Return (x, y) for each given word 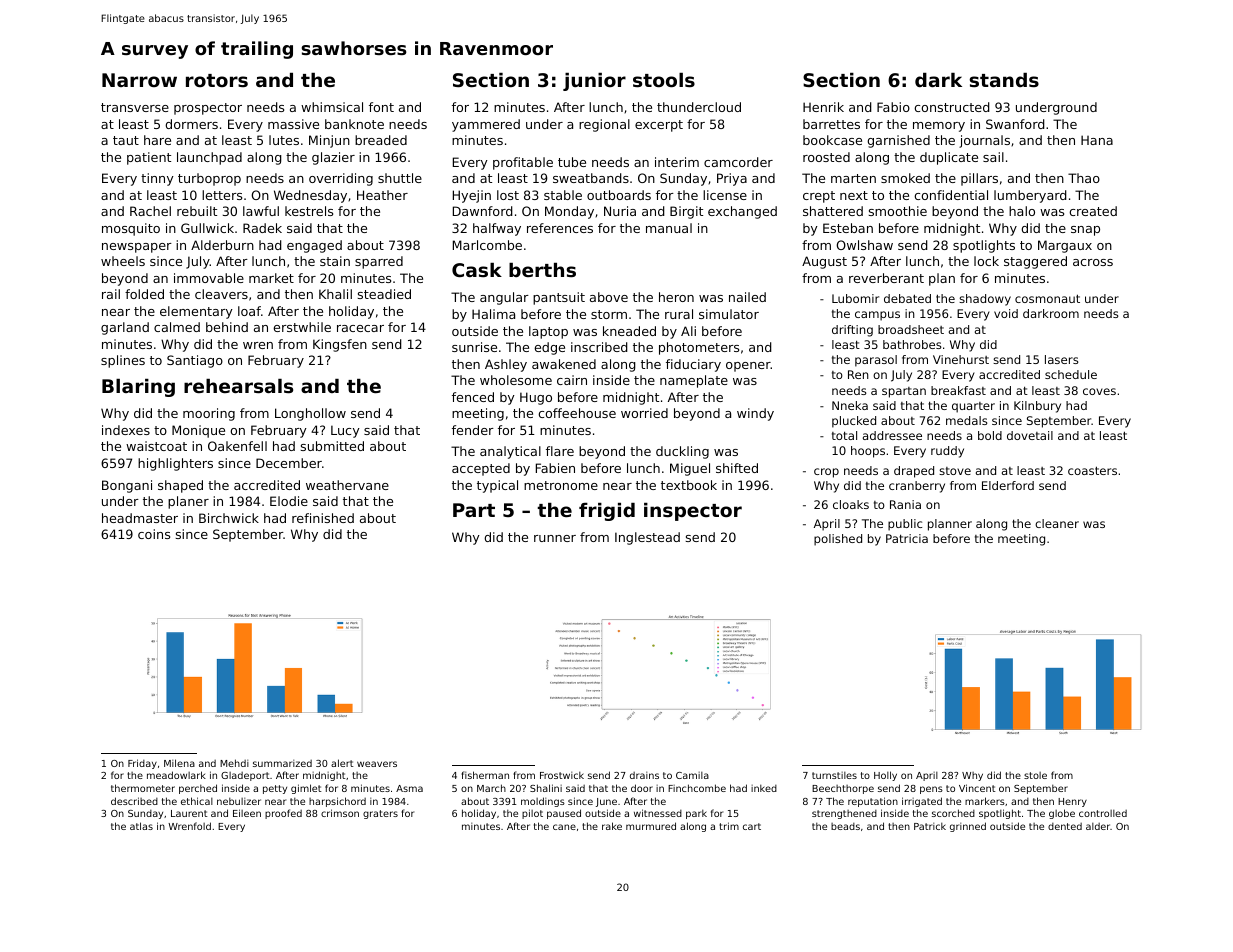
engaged (314, 246)
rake (612, 826)
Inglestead (647, 538)
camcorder (738, 162)
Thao (1084, 178)
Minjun (329, 141)
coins (154, 534)
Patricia (907, 538)
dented (1065, 826)
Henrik (823, 107)
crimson (340, 813)
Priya (732, 179)
